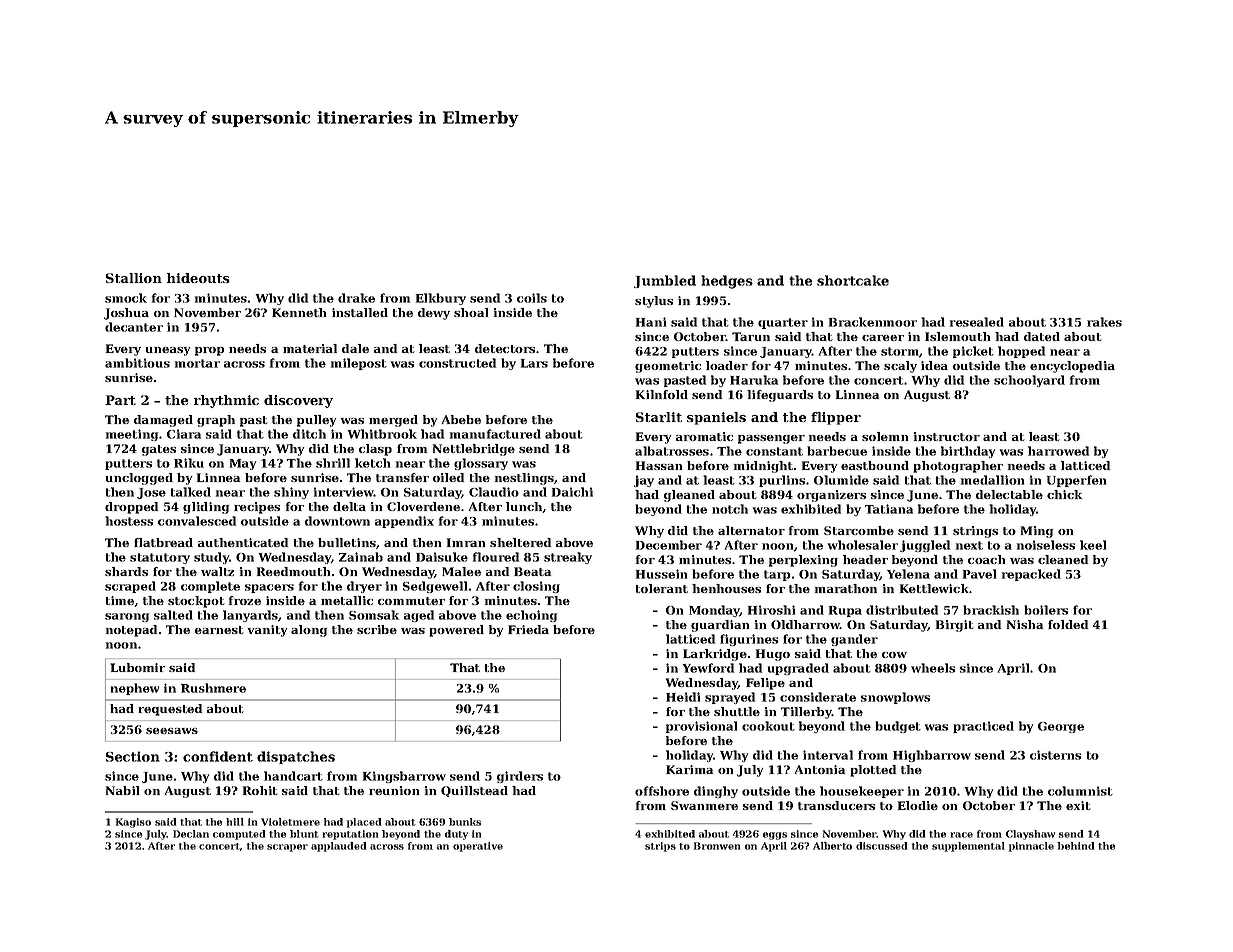 The width and height of the screenshot is (1233, 952). I want to click on Lars, so click(534, 363).
